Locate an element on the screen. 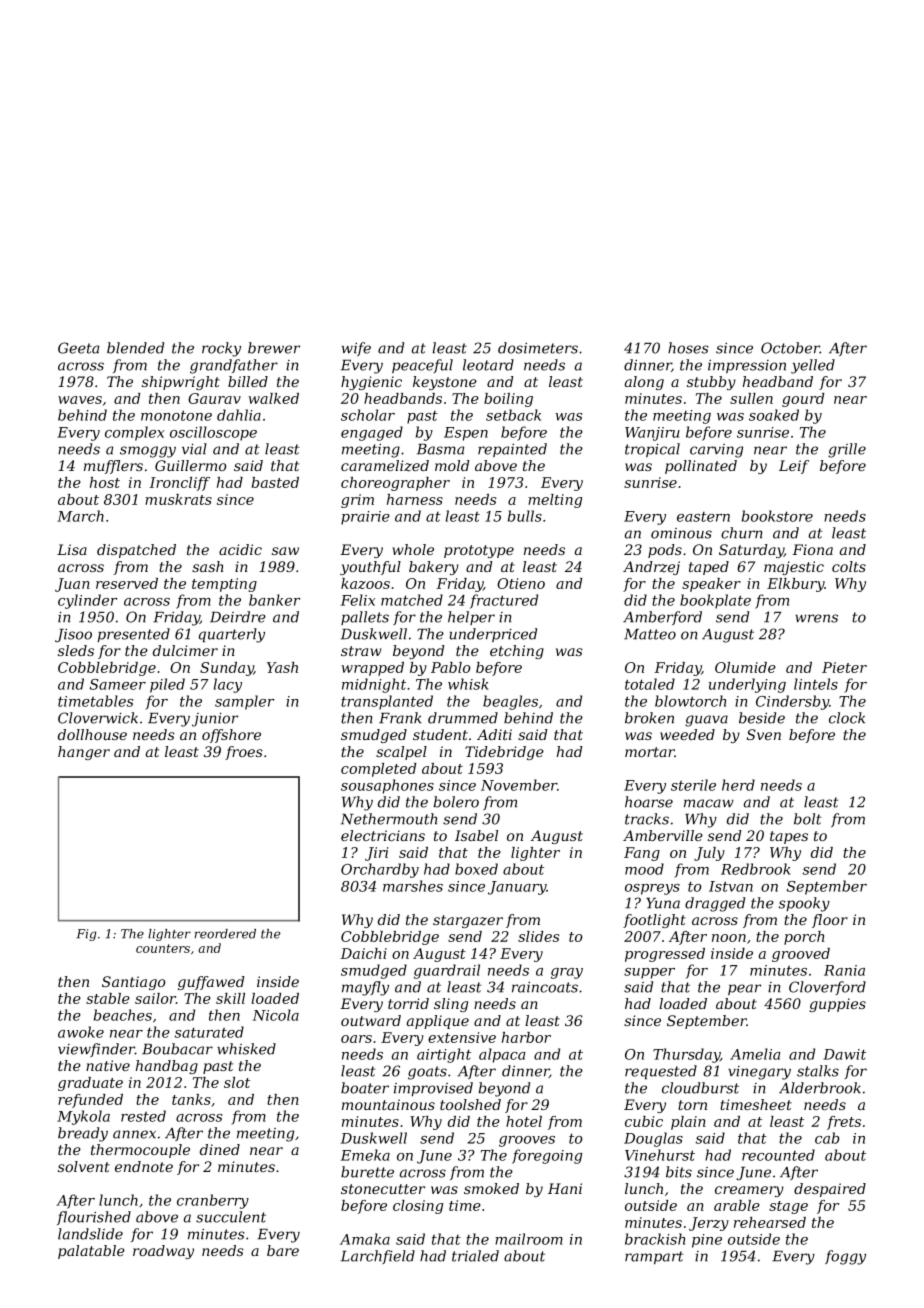  mortar is located at coordinates (650, 752).
